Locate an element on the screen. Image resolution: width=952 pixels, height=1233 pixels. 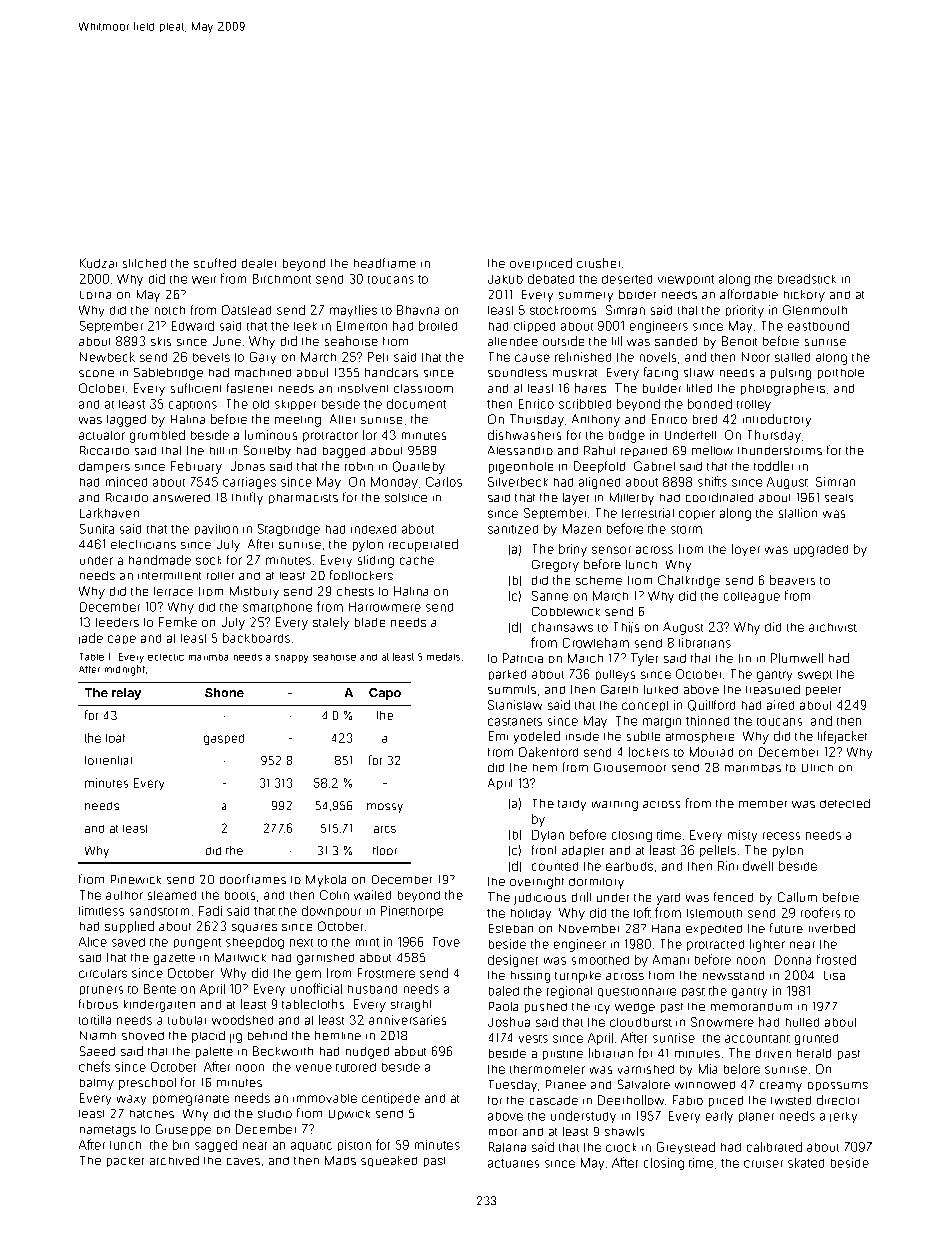
smartphone is located at coordinates (277, 608).
